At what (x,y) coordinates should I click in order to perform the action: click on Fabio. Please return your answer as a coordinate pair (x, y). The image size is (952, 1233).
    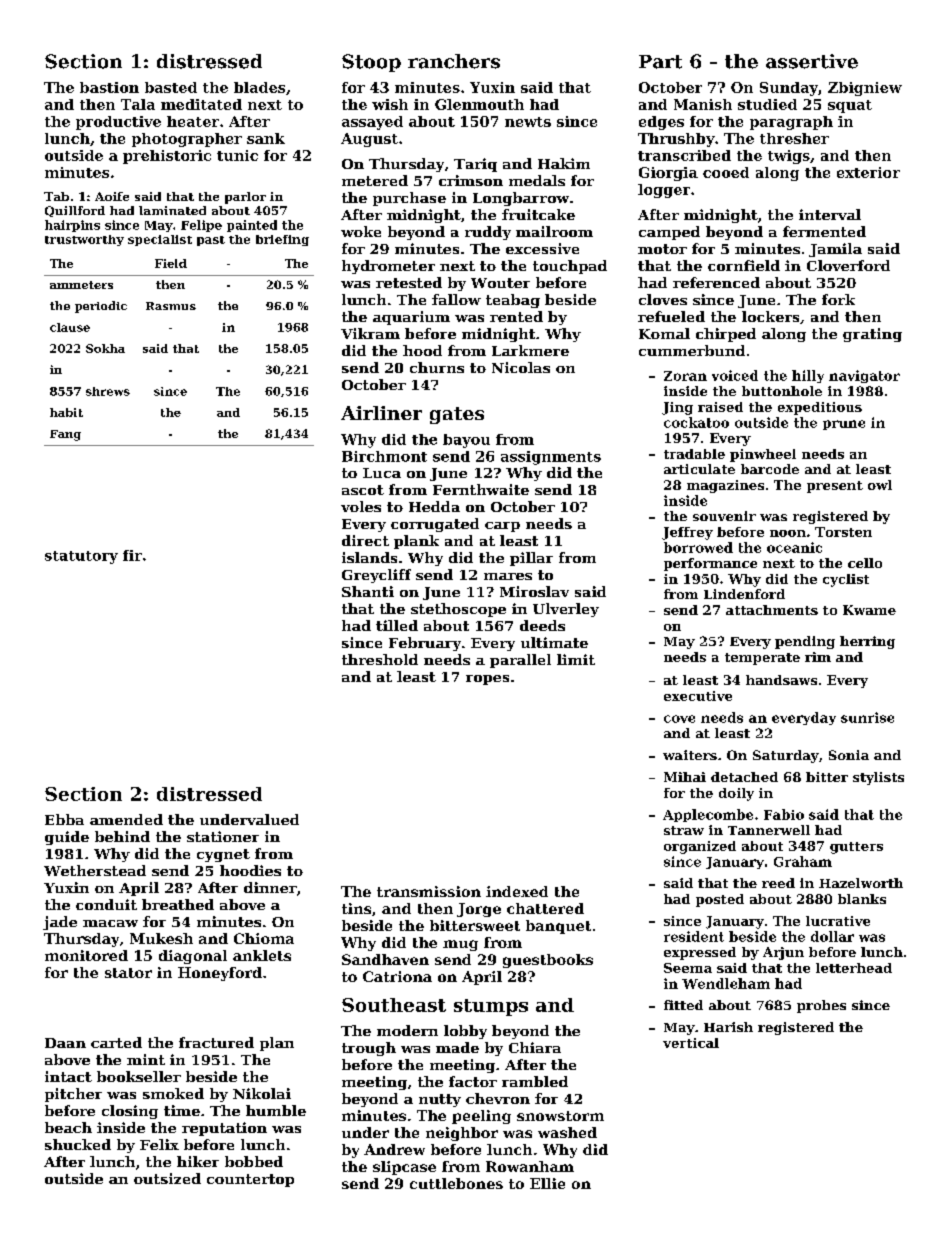
    Looking at the image, I should click on (784, 814).
